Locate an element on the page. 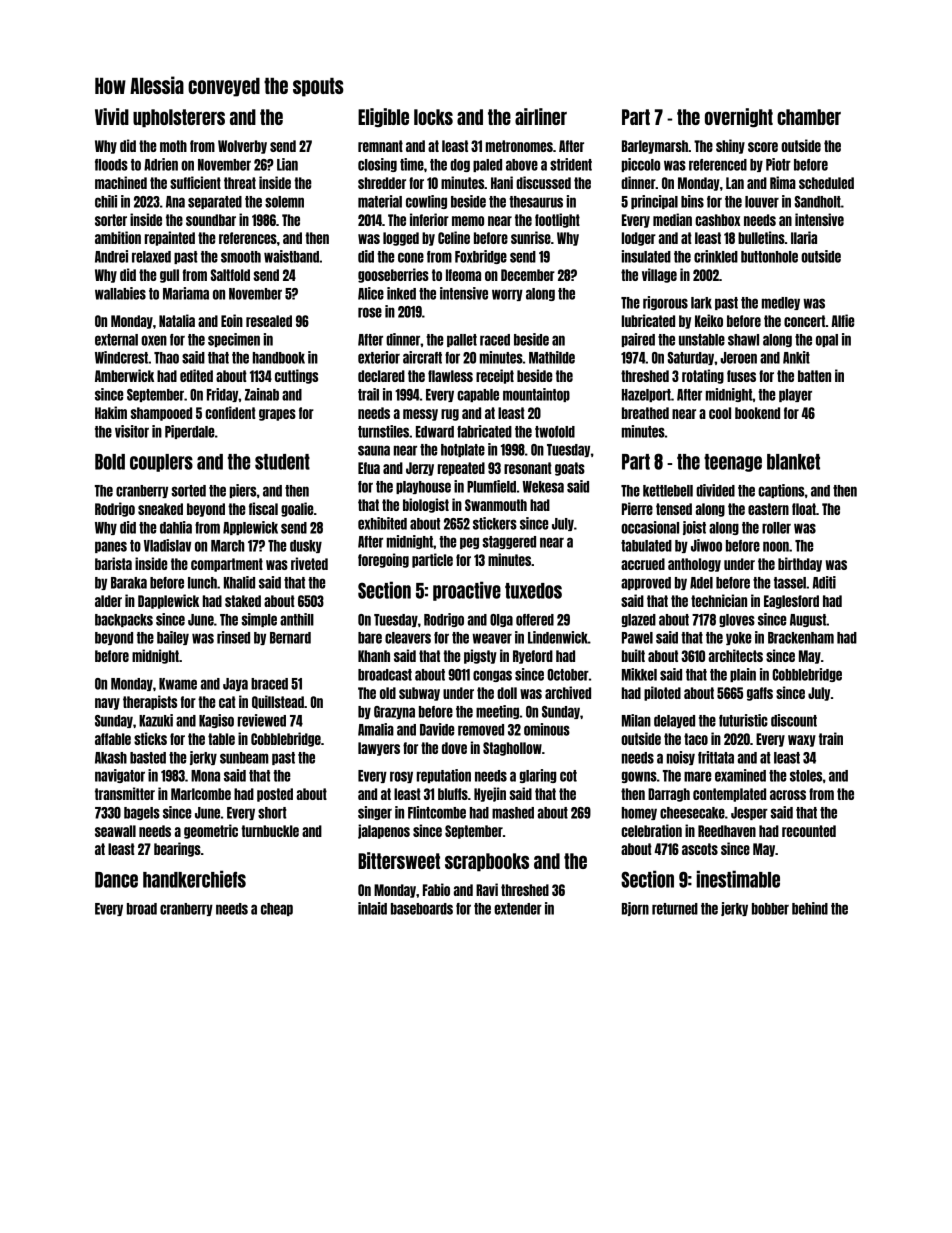 This page has height=1233, width=952. geometric is located at coordinates (211, 831).
